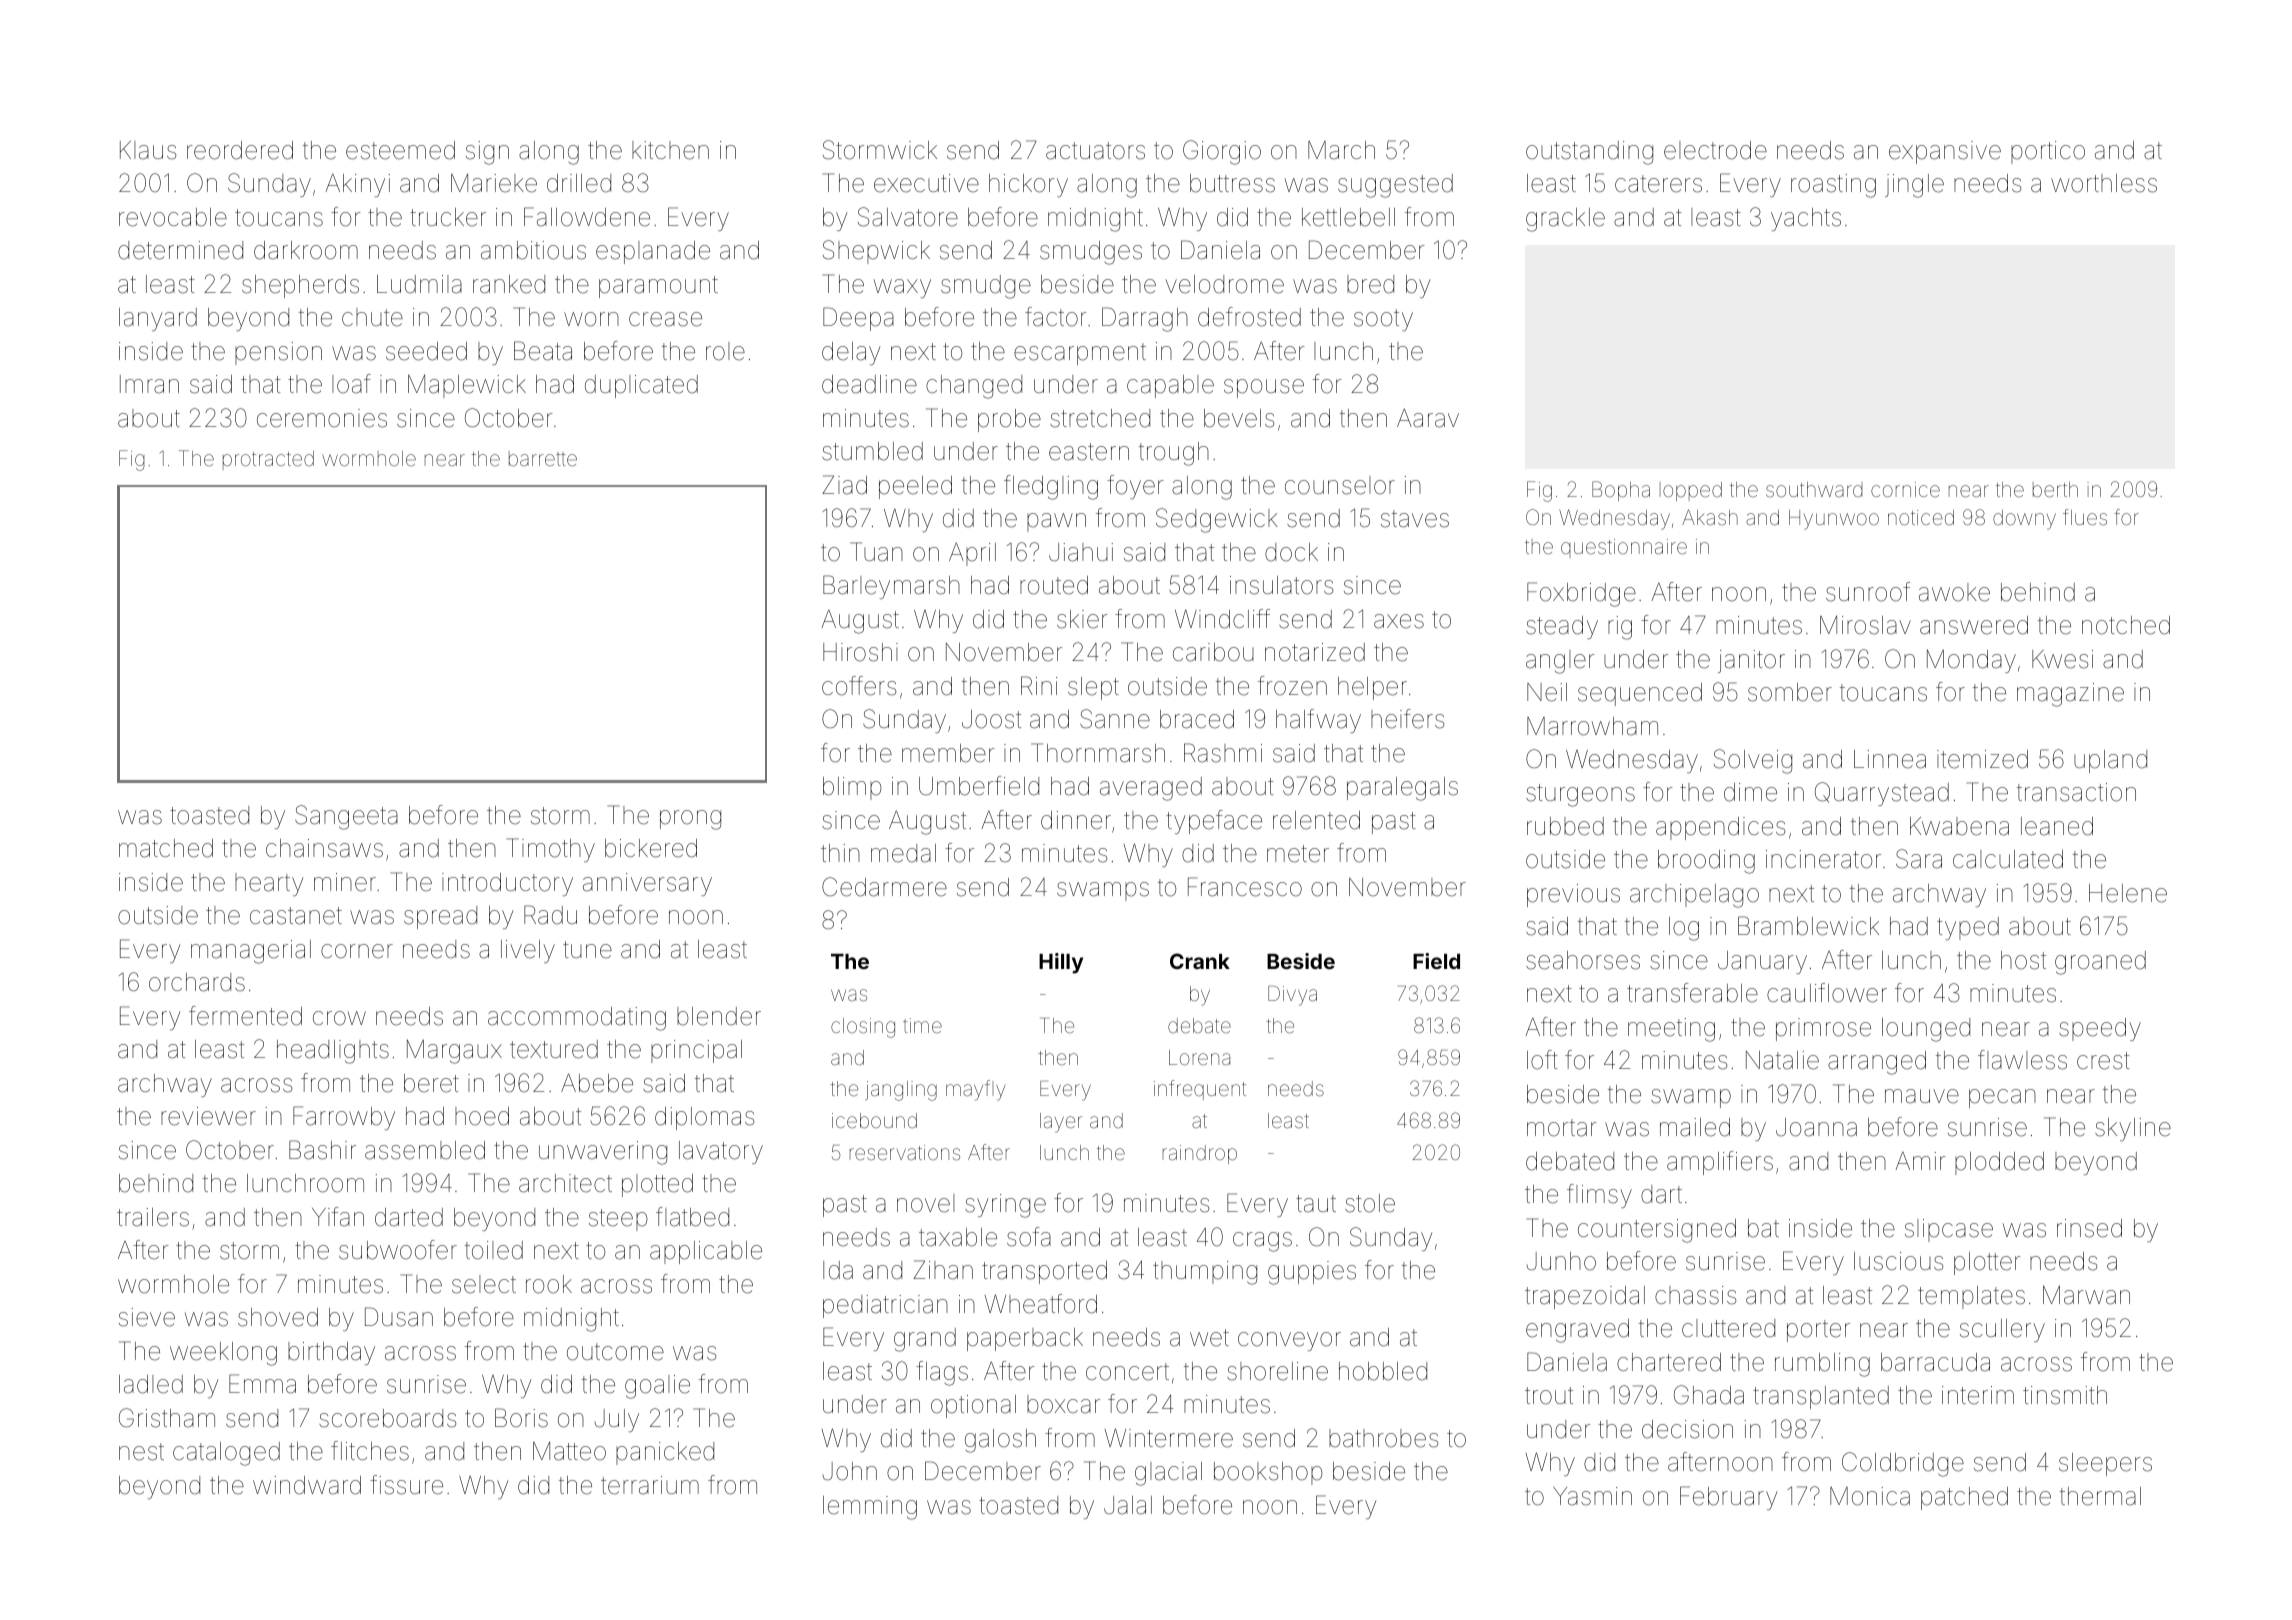 The image size is (2292, 1620). I want to click on kitchen, so click(670, 150).
